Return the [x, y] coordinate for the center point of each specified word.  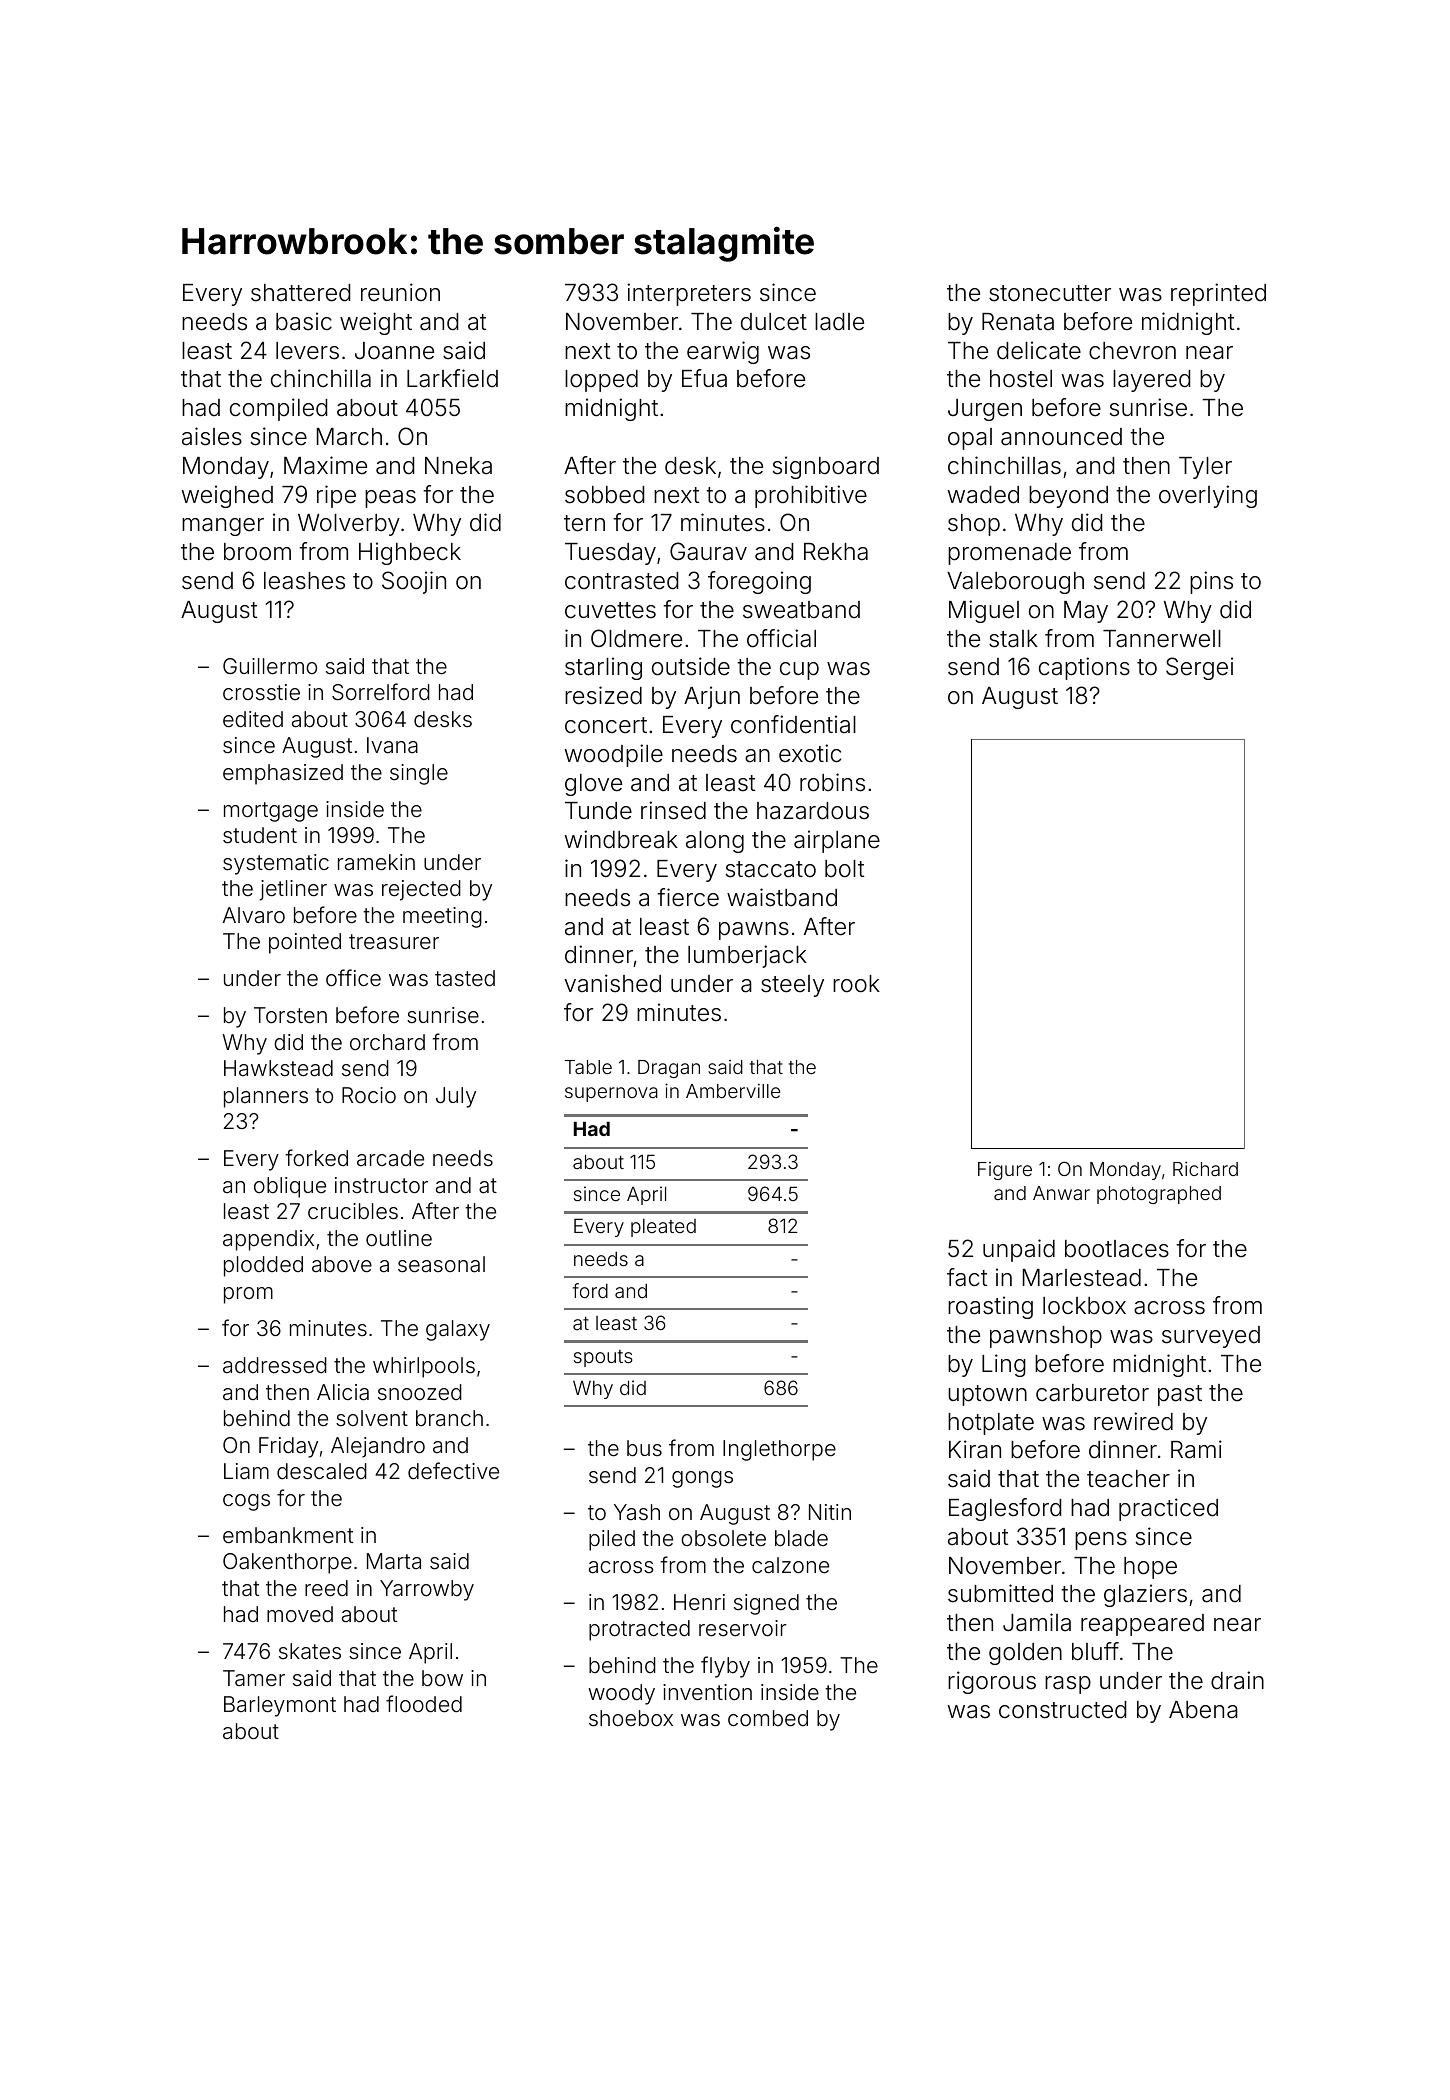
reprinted [1218, 294]
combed [768, 1718]
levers [307, 351]
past [1180, 1395]
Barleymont [280, 1706]
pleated [663, 1228]
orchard [387, 1042]
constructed [1062, 1710]
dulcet [774, 322]
